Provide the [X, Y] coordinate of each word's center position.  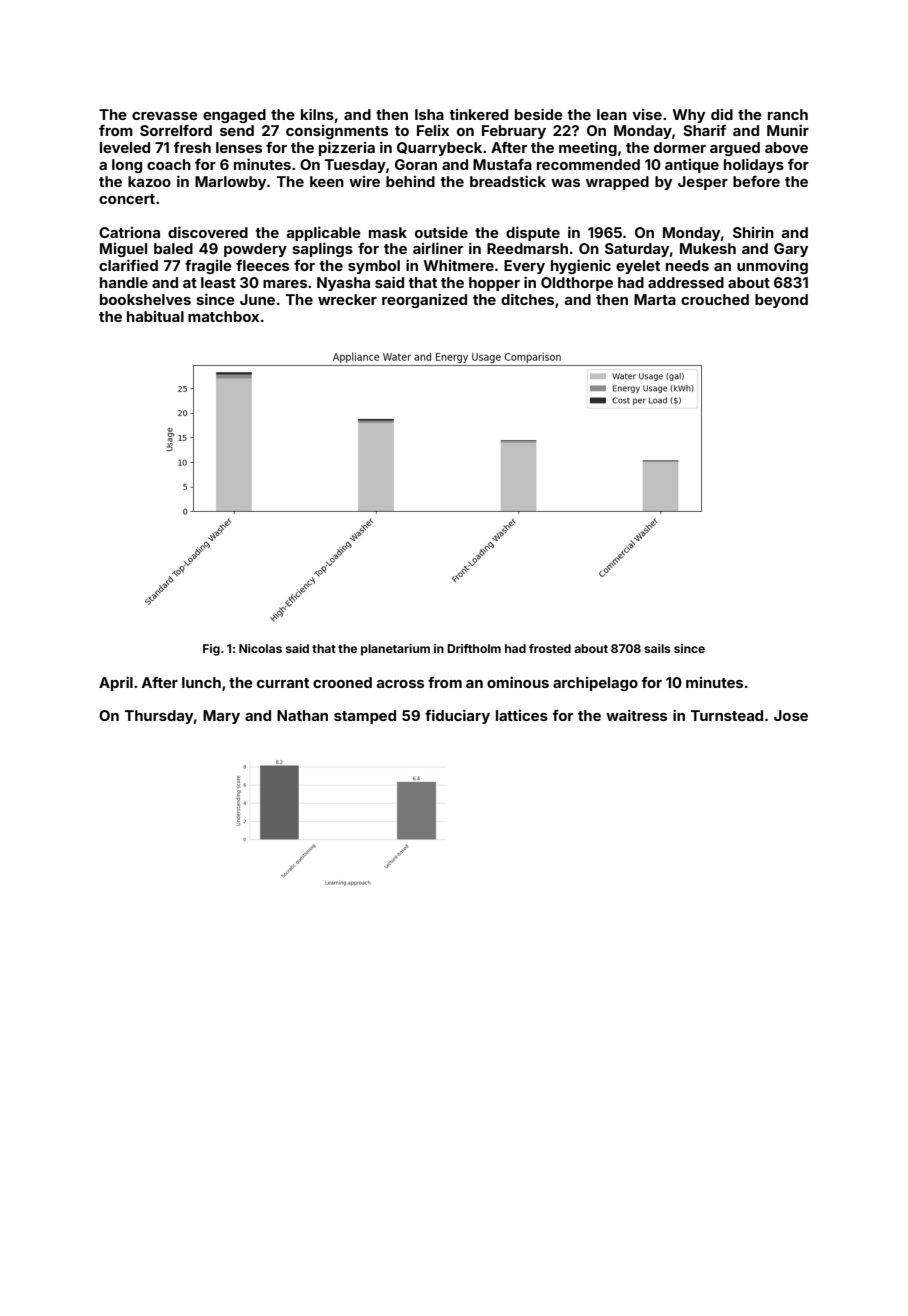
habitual [155, 316]
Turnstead [727, 715]
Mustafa [502, 164]
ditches [527, 299]
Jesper [703, 183]
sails [657, 648]
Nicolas [260, 648]
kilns [317, 114]
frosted [550, 648]
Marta [655, 299]
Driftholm [474, 648]
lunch [201, 682]
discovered [208, 232]
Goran [416, 164]
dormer [680, 147]
